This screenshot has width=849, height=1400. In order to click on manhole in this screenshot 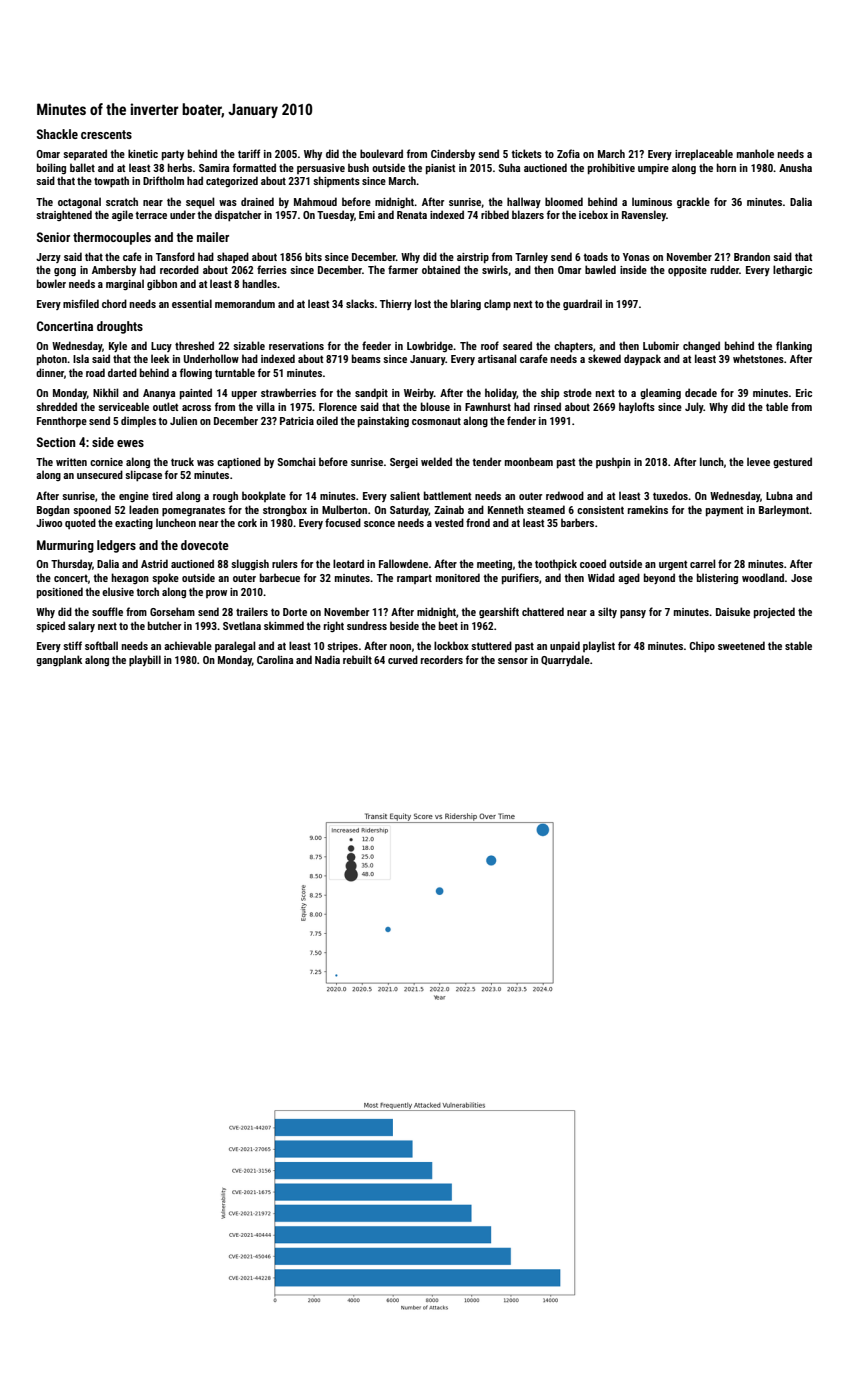, I will do `click(755, 153)`.
